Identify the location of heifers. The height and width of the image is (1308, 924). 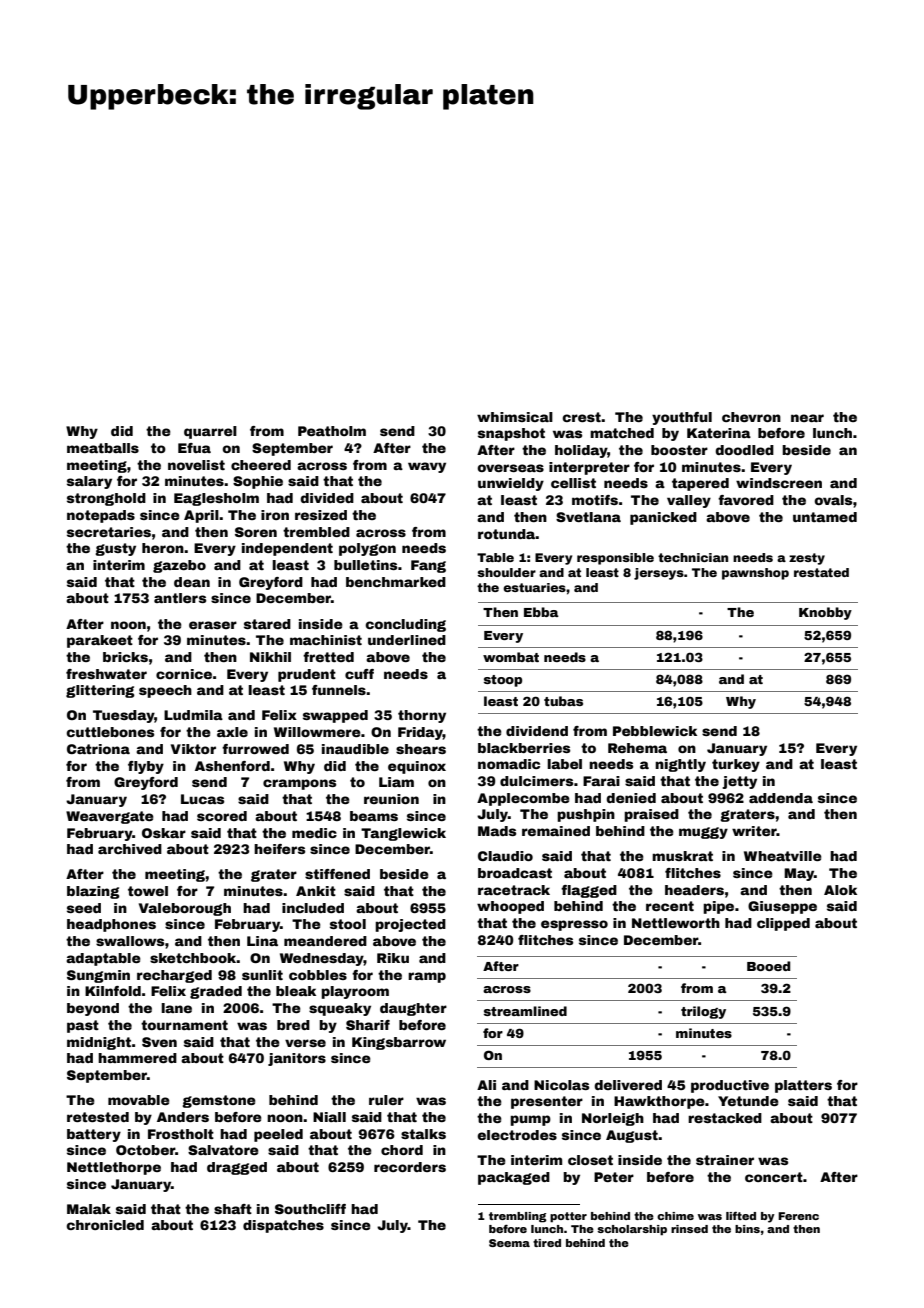
(279, 849).
